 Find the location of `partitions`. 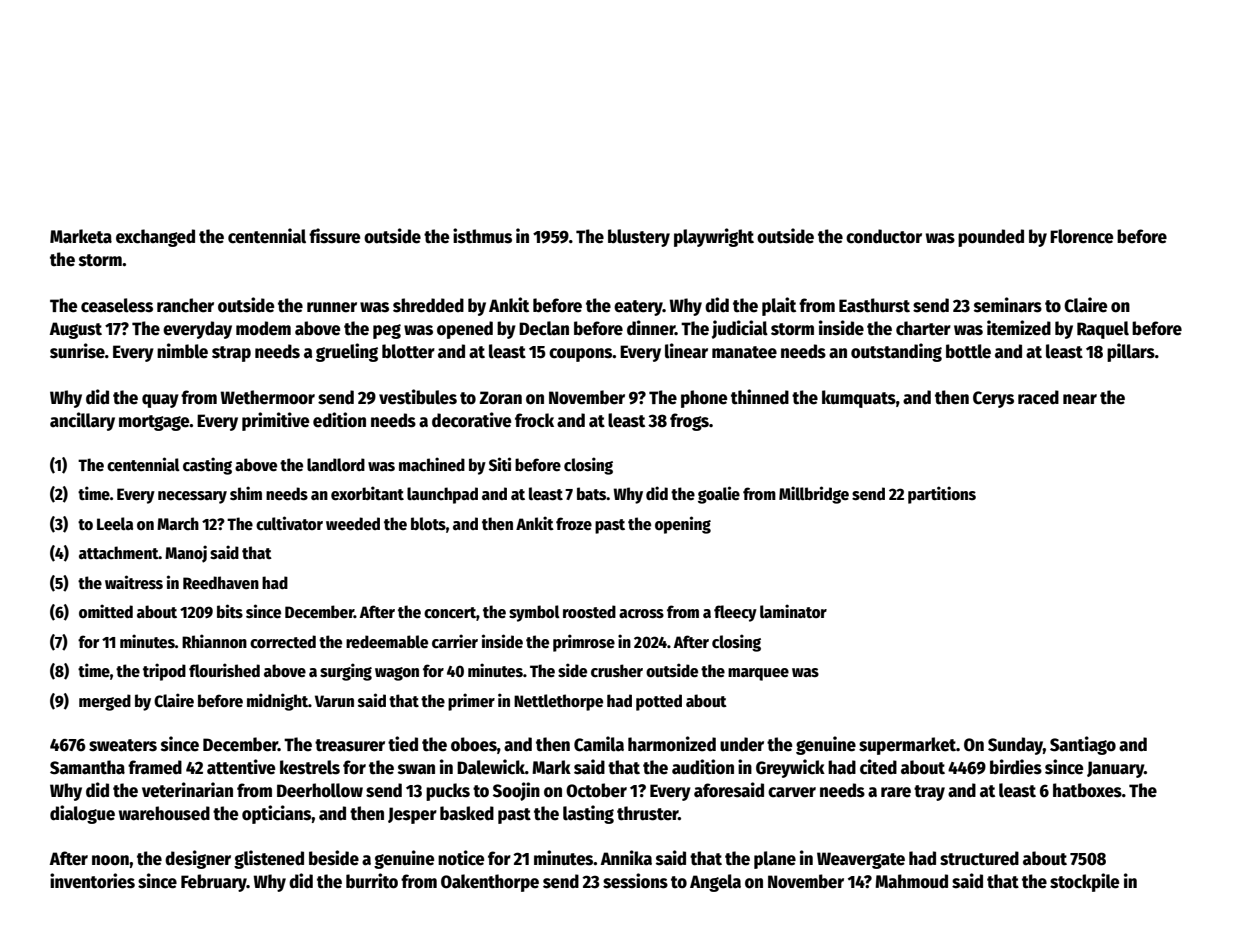

partitions is located at coordinates (942, 495).
